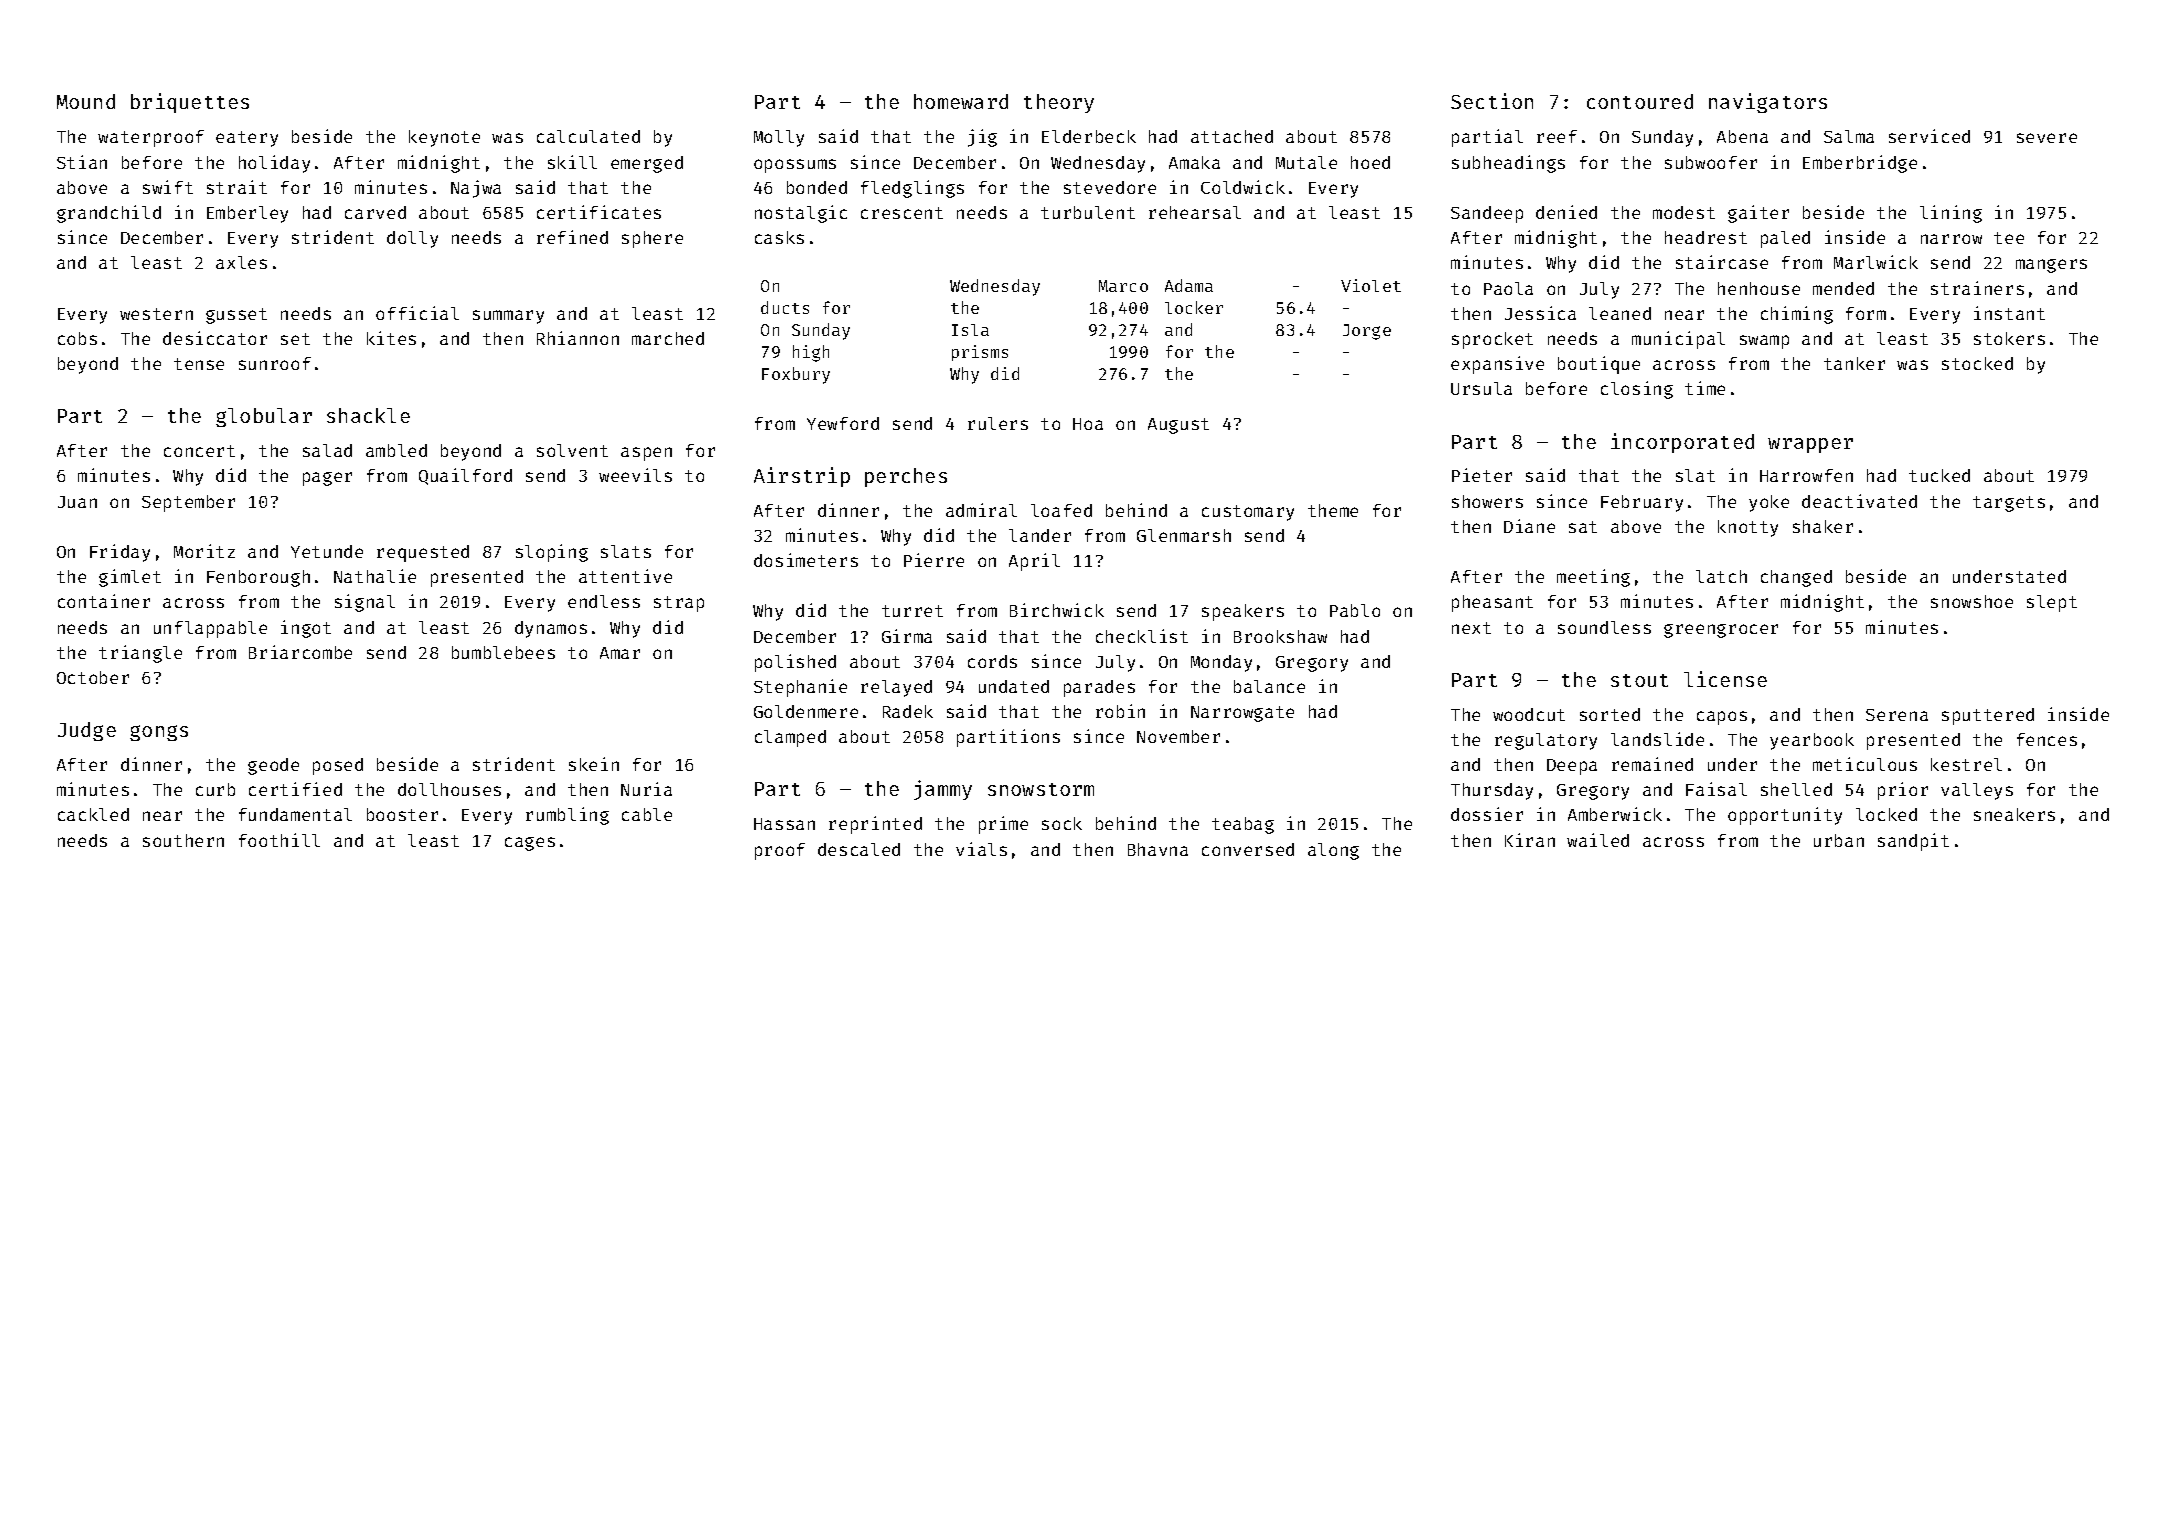 Image resolution: width=2168 pixels, height=1533 pixels. I want to click on jig, so click(982, 138).
